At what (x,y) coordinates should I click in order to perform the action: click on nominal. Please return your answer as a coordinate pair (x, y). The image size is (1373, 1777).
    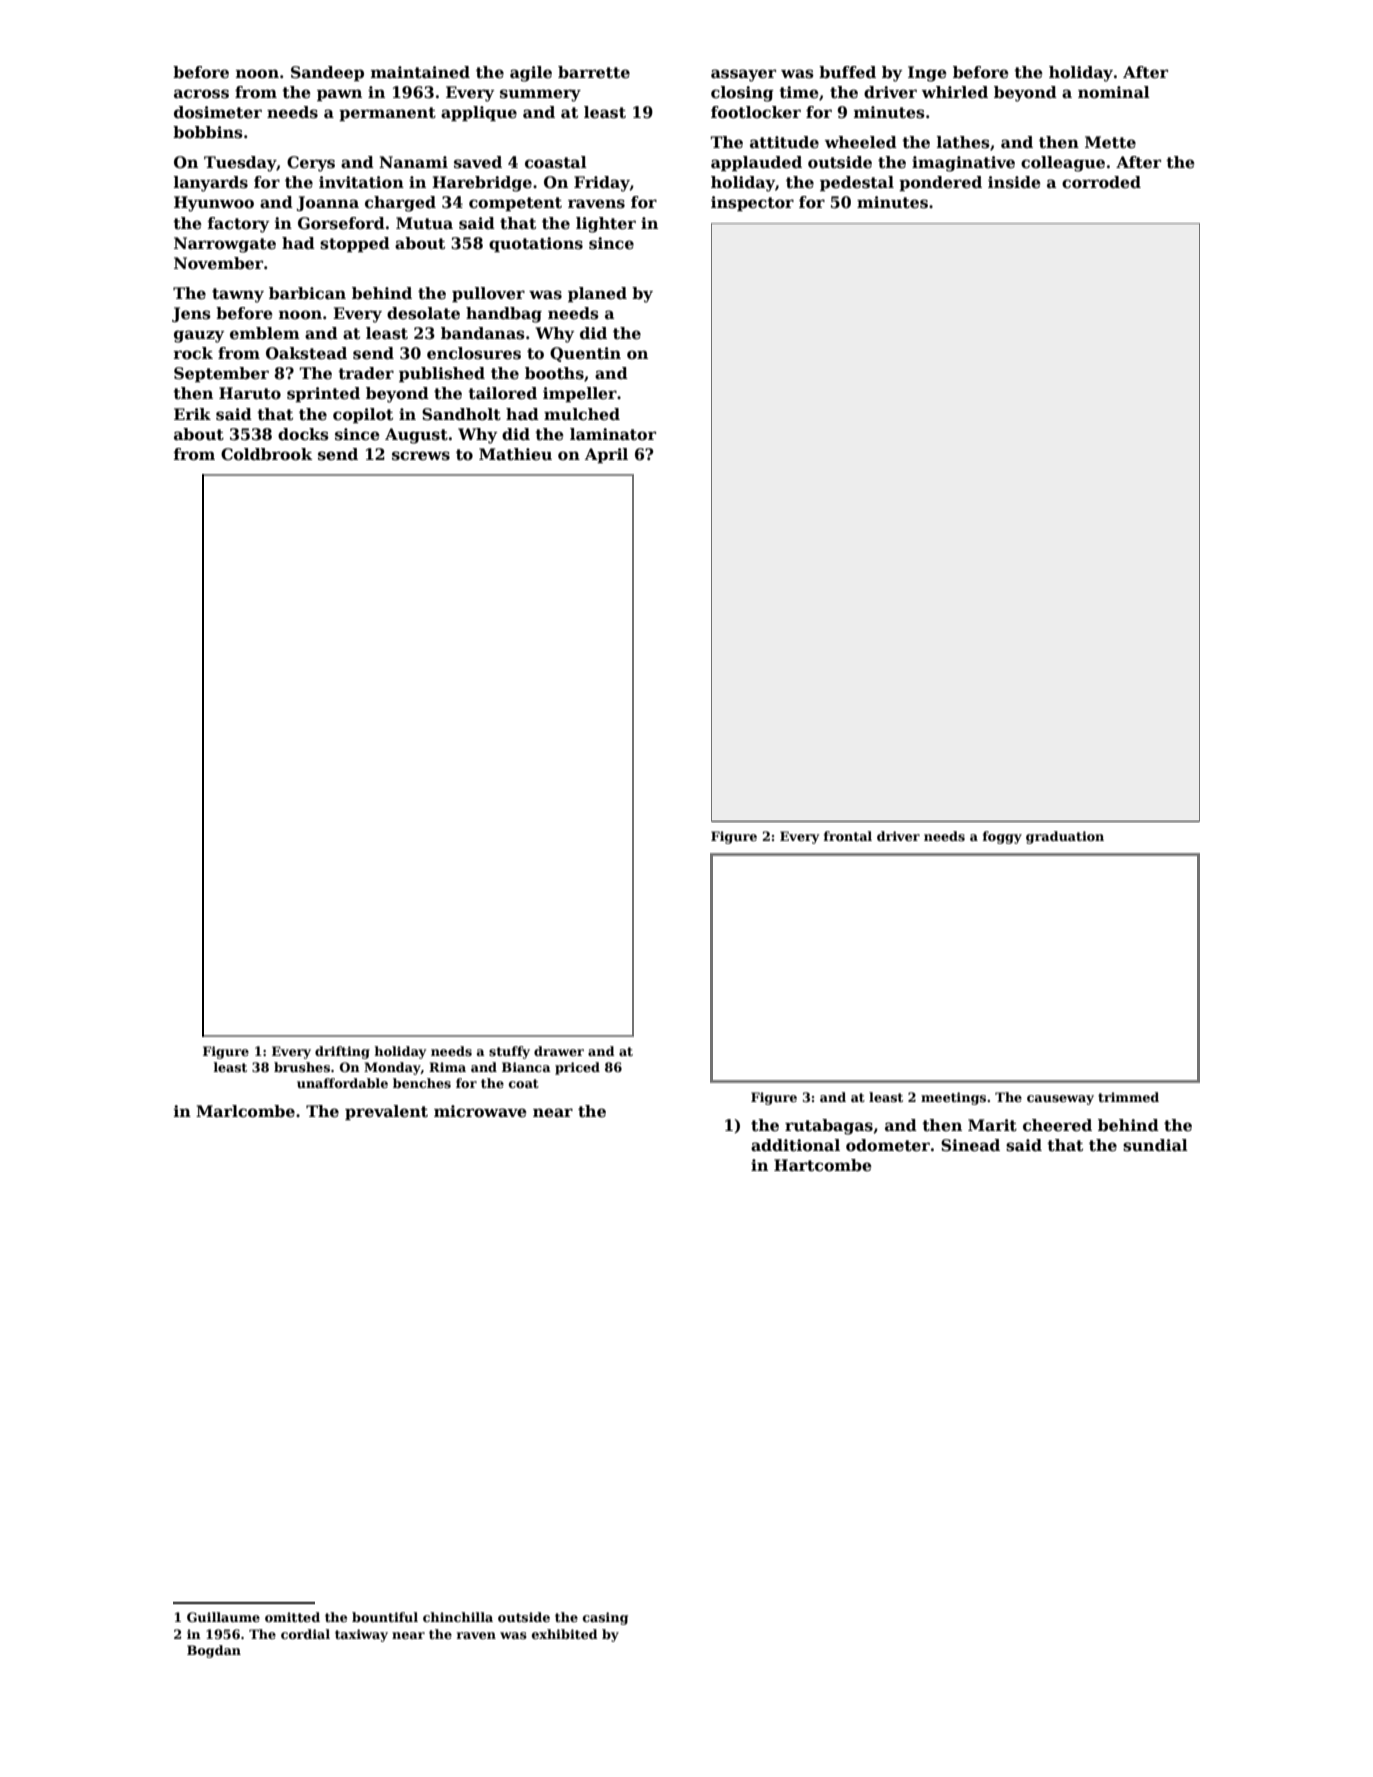
    Looking at the image, I should click on (1114, 92).
